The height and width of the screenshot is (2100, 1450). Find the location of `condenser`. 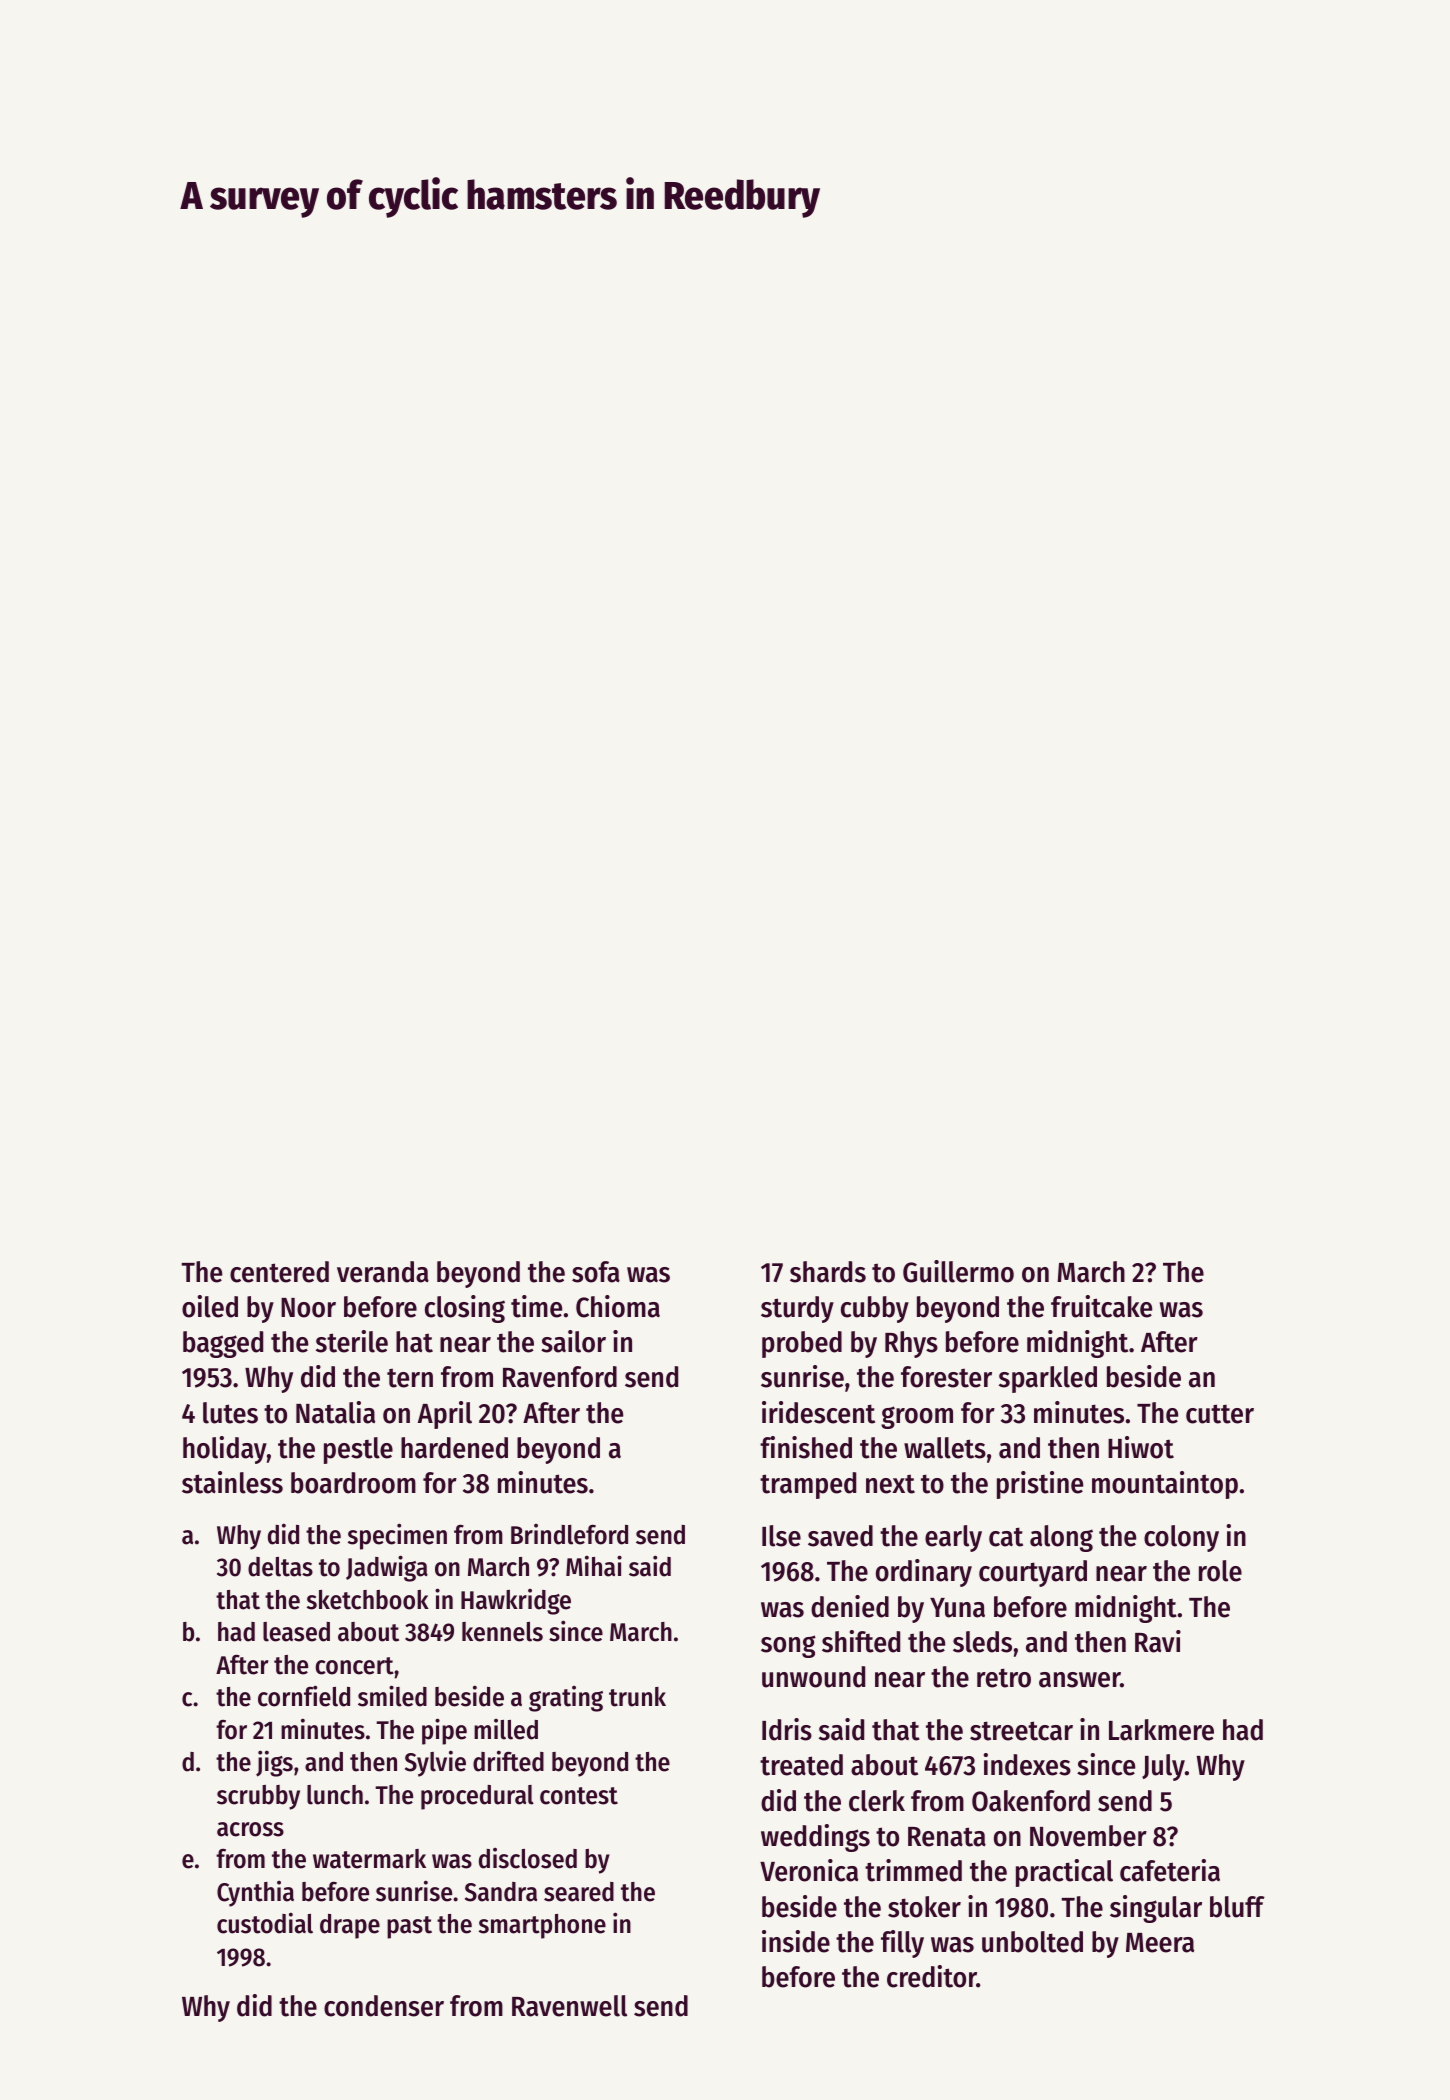

condenser is located at coordinates (384, 2006).
